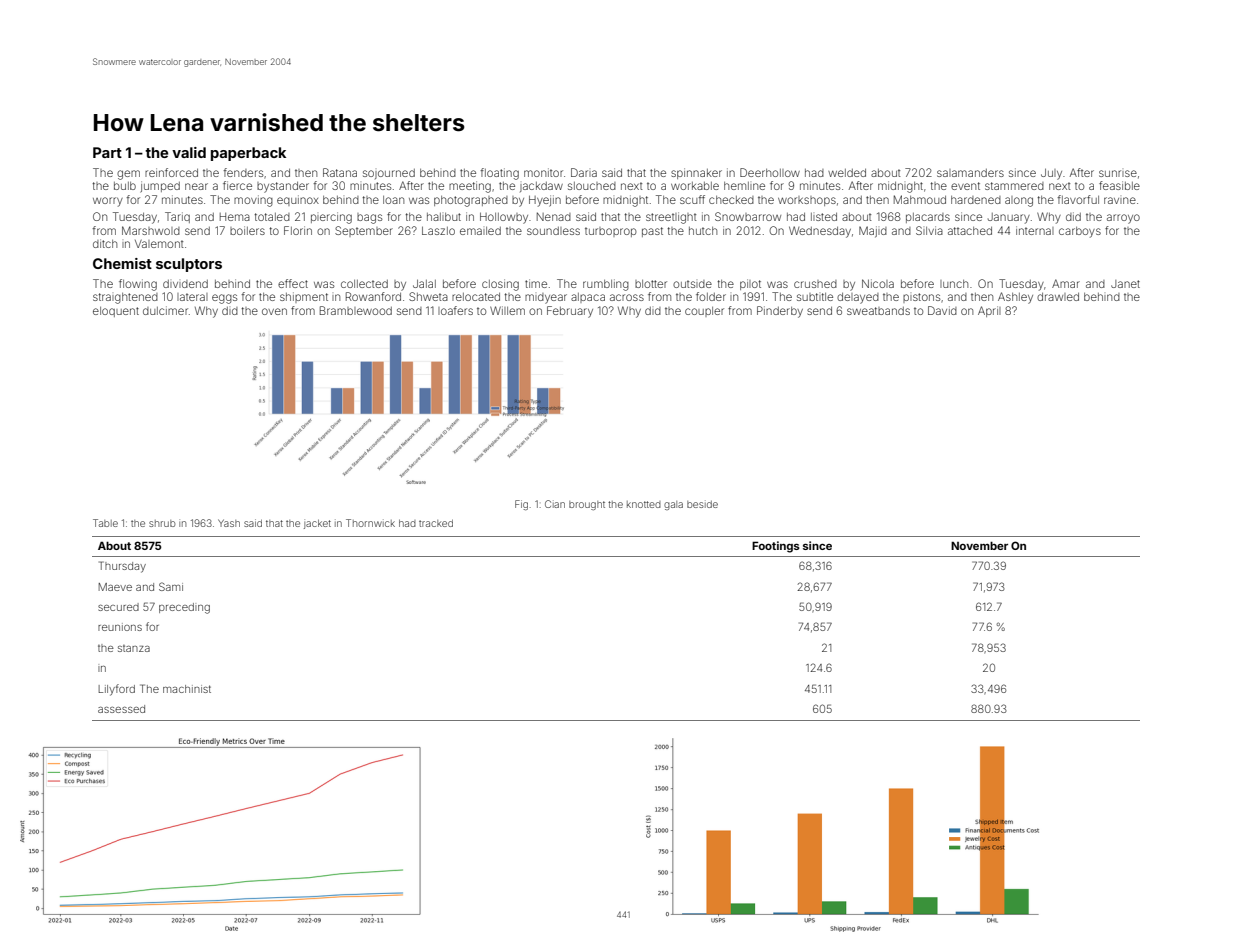  I want to click on Cian, so click(555, 504).
